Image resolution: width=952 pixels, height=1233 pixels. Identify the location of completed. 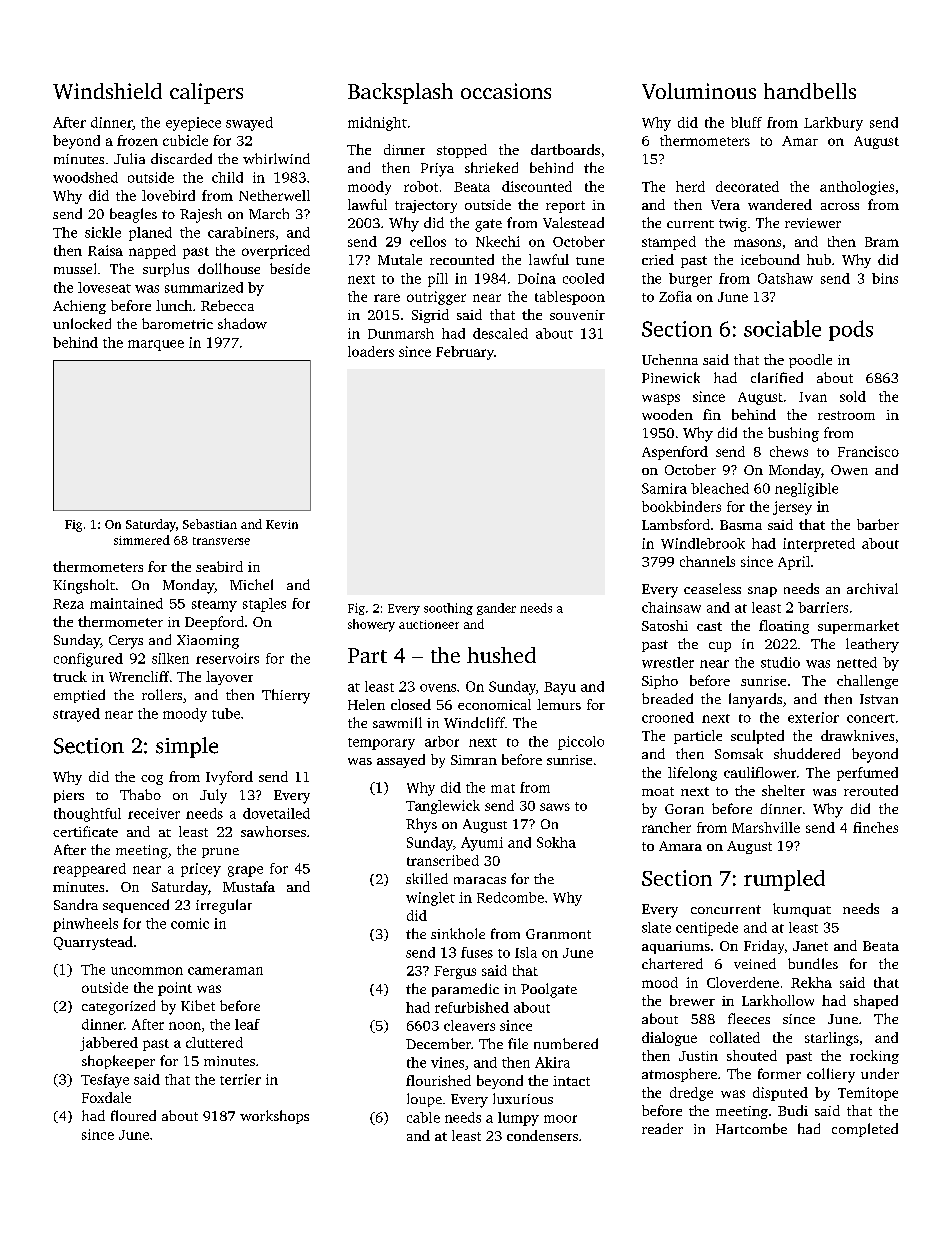
(865, 1130).
